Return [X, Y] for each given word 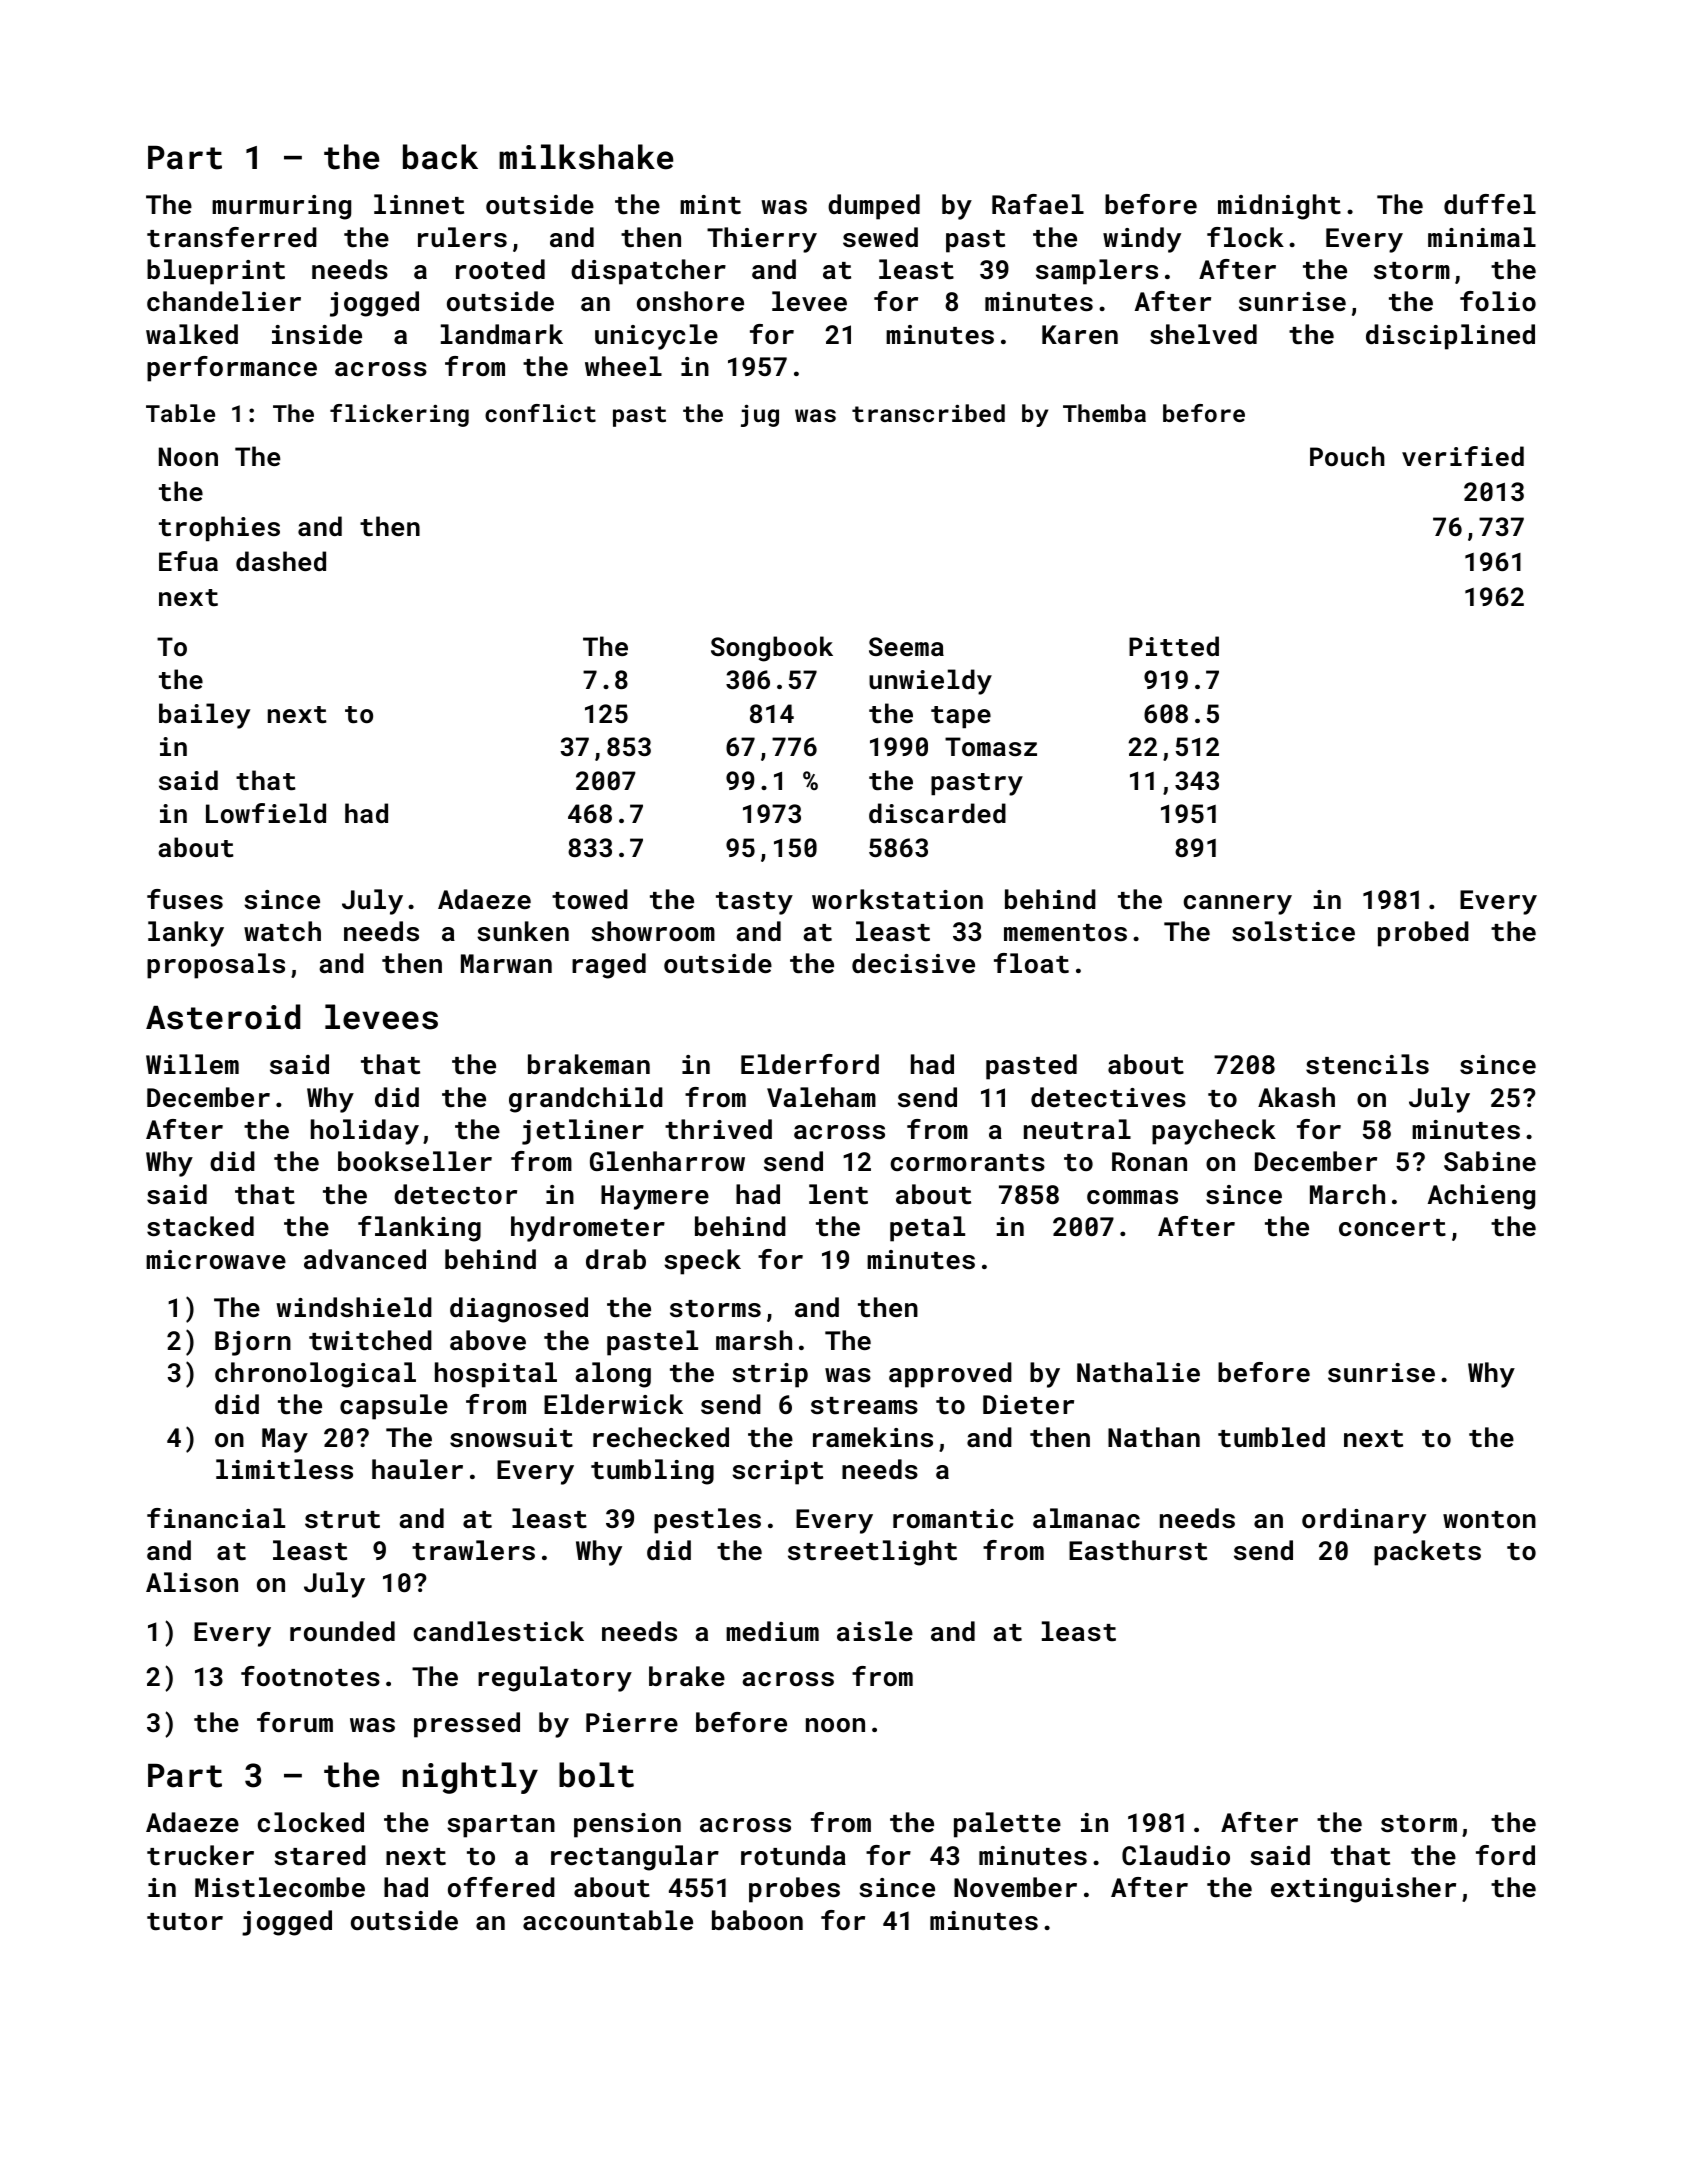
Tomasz [991, 746]
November [1015, 1887]
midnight [1279, 207]
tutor [185, 1922]
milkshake [586, 157]
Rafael [1038, 204]
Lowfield [266, 813]
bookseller [415, 1161]
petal [927, 1229]
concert [1392, 1228]
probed [1423, 934]
